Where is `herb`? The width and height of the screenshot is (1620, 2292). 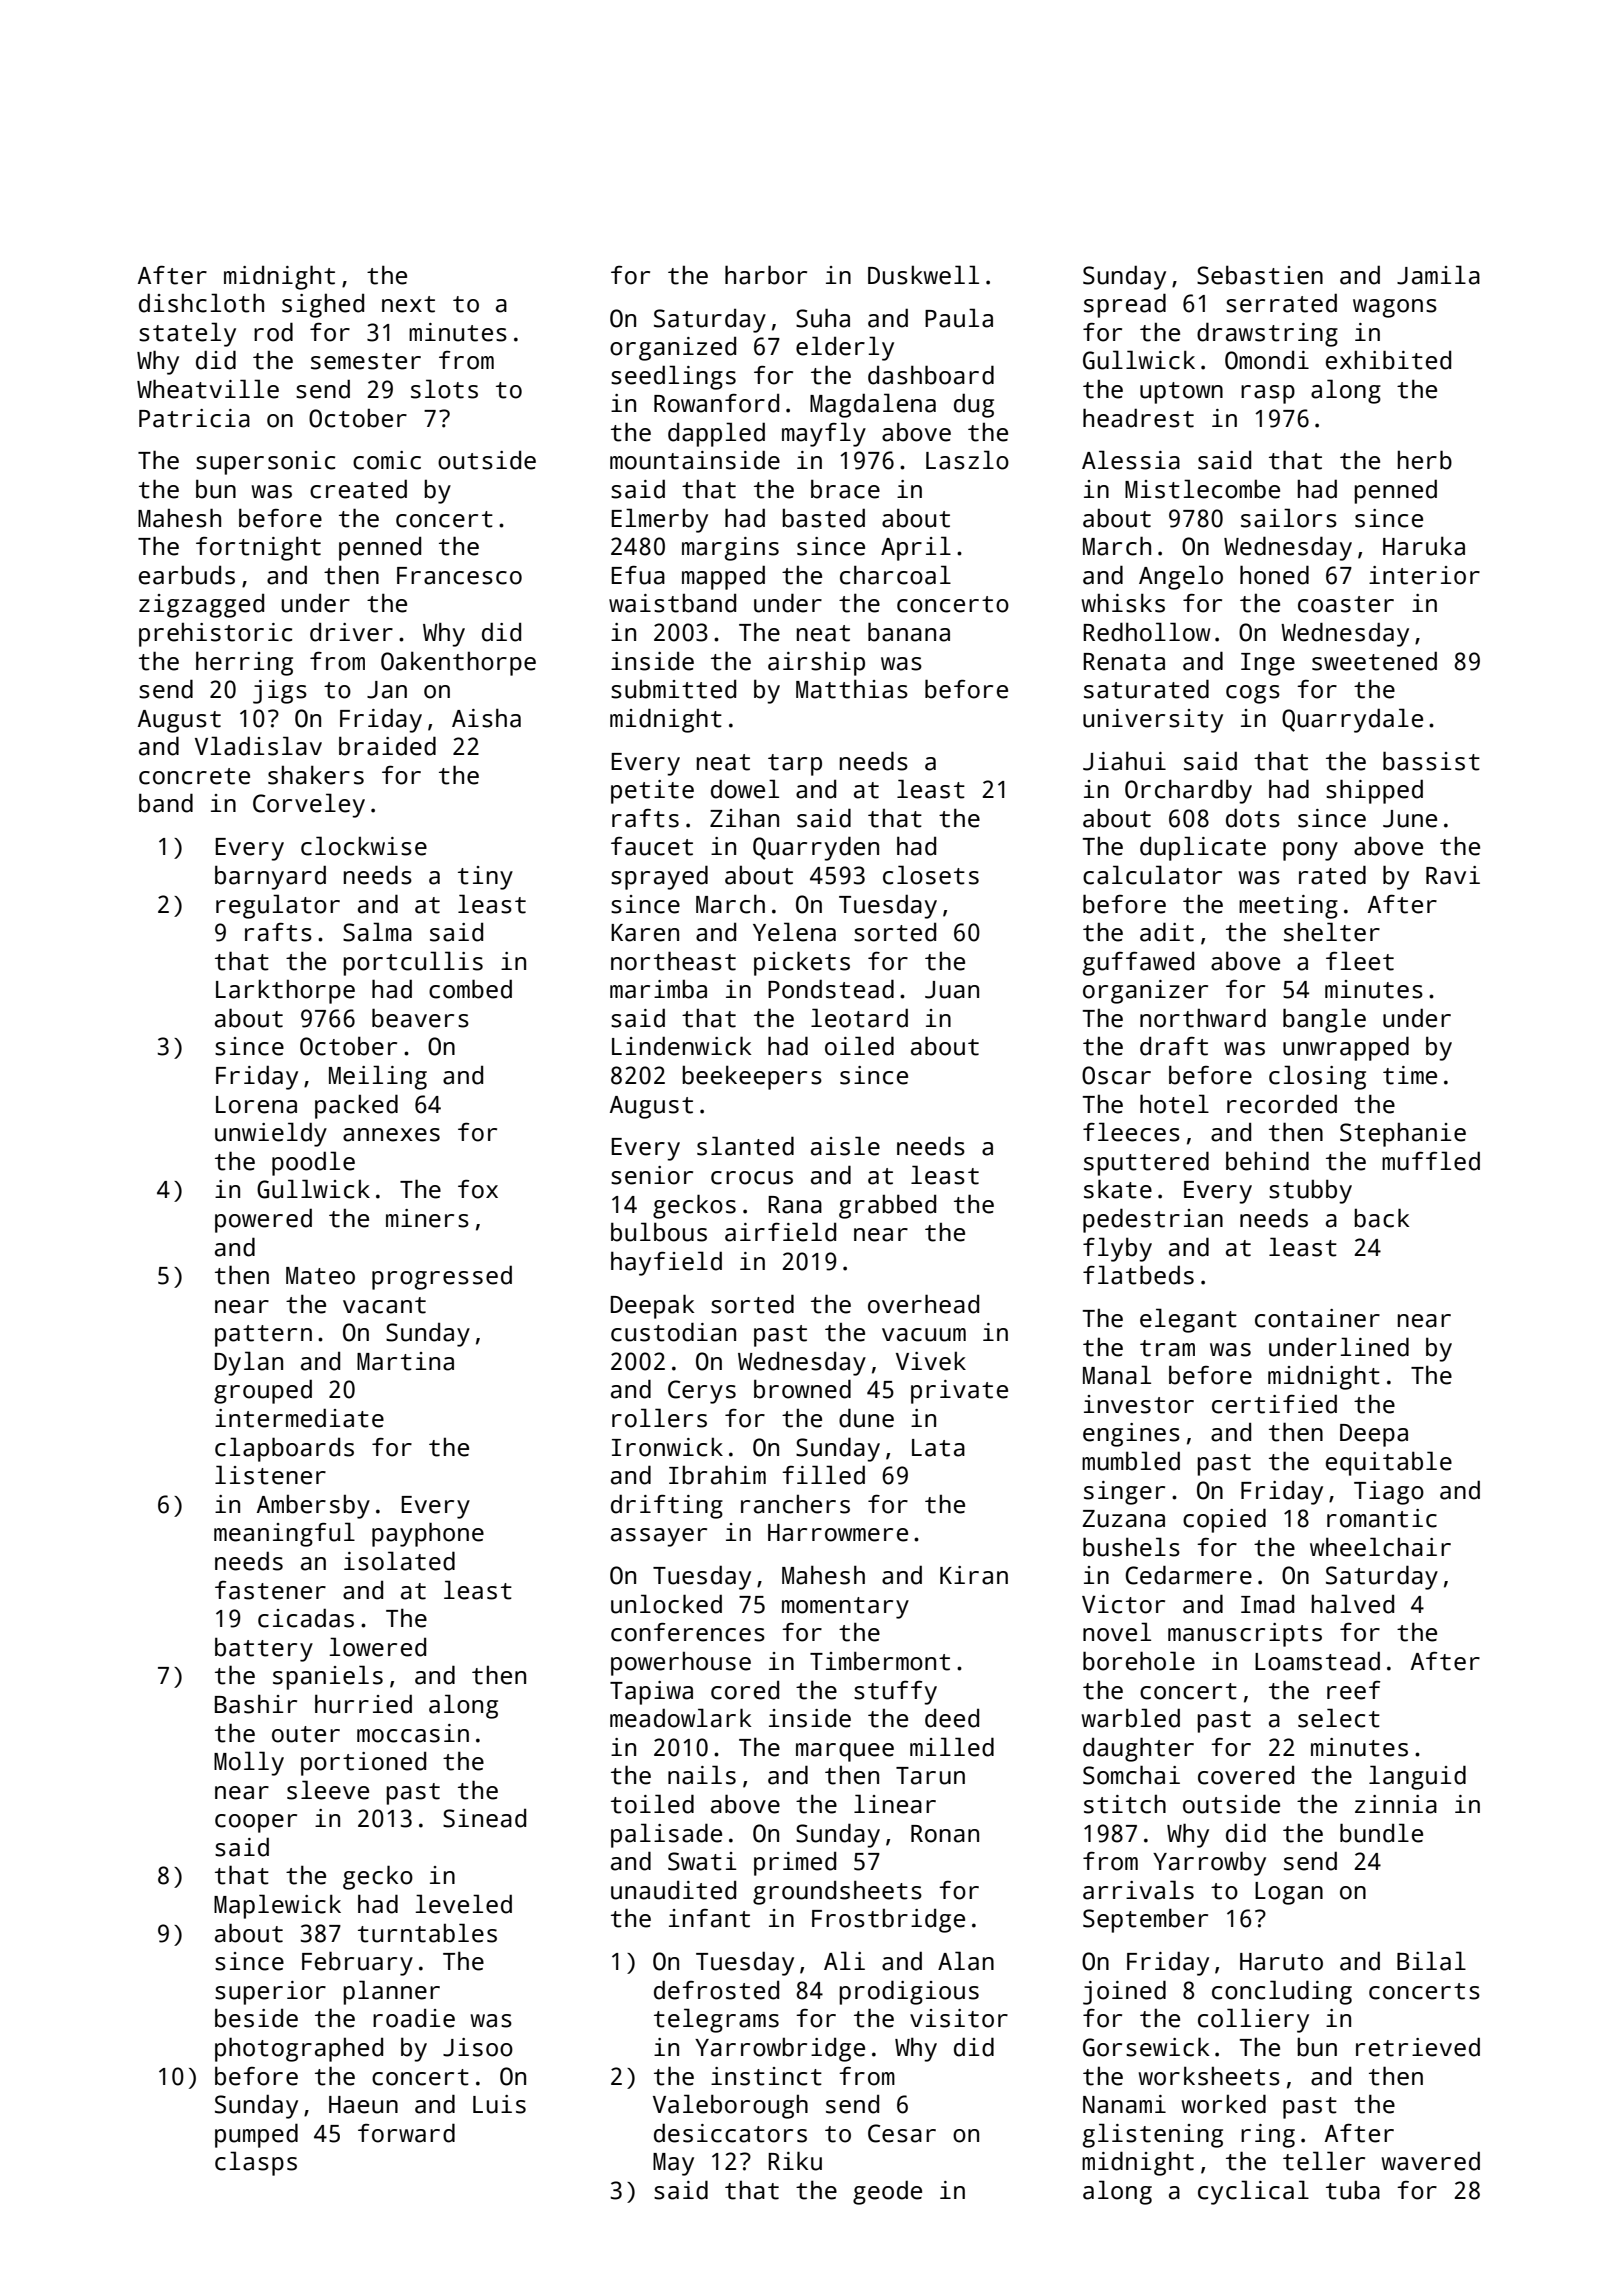
herb is located at coordinates (1425, 460).
